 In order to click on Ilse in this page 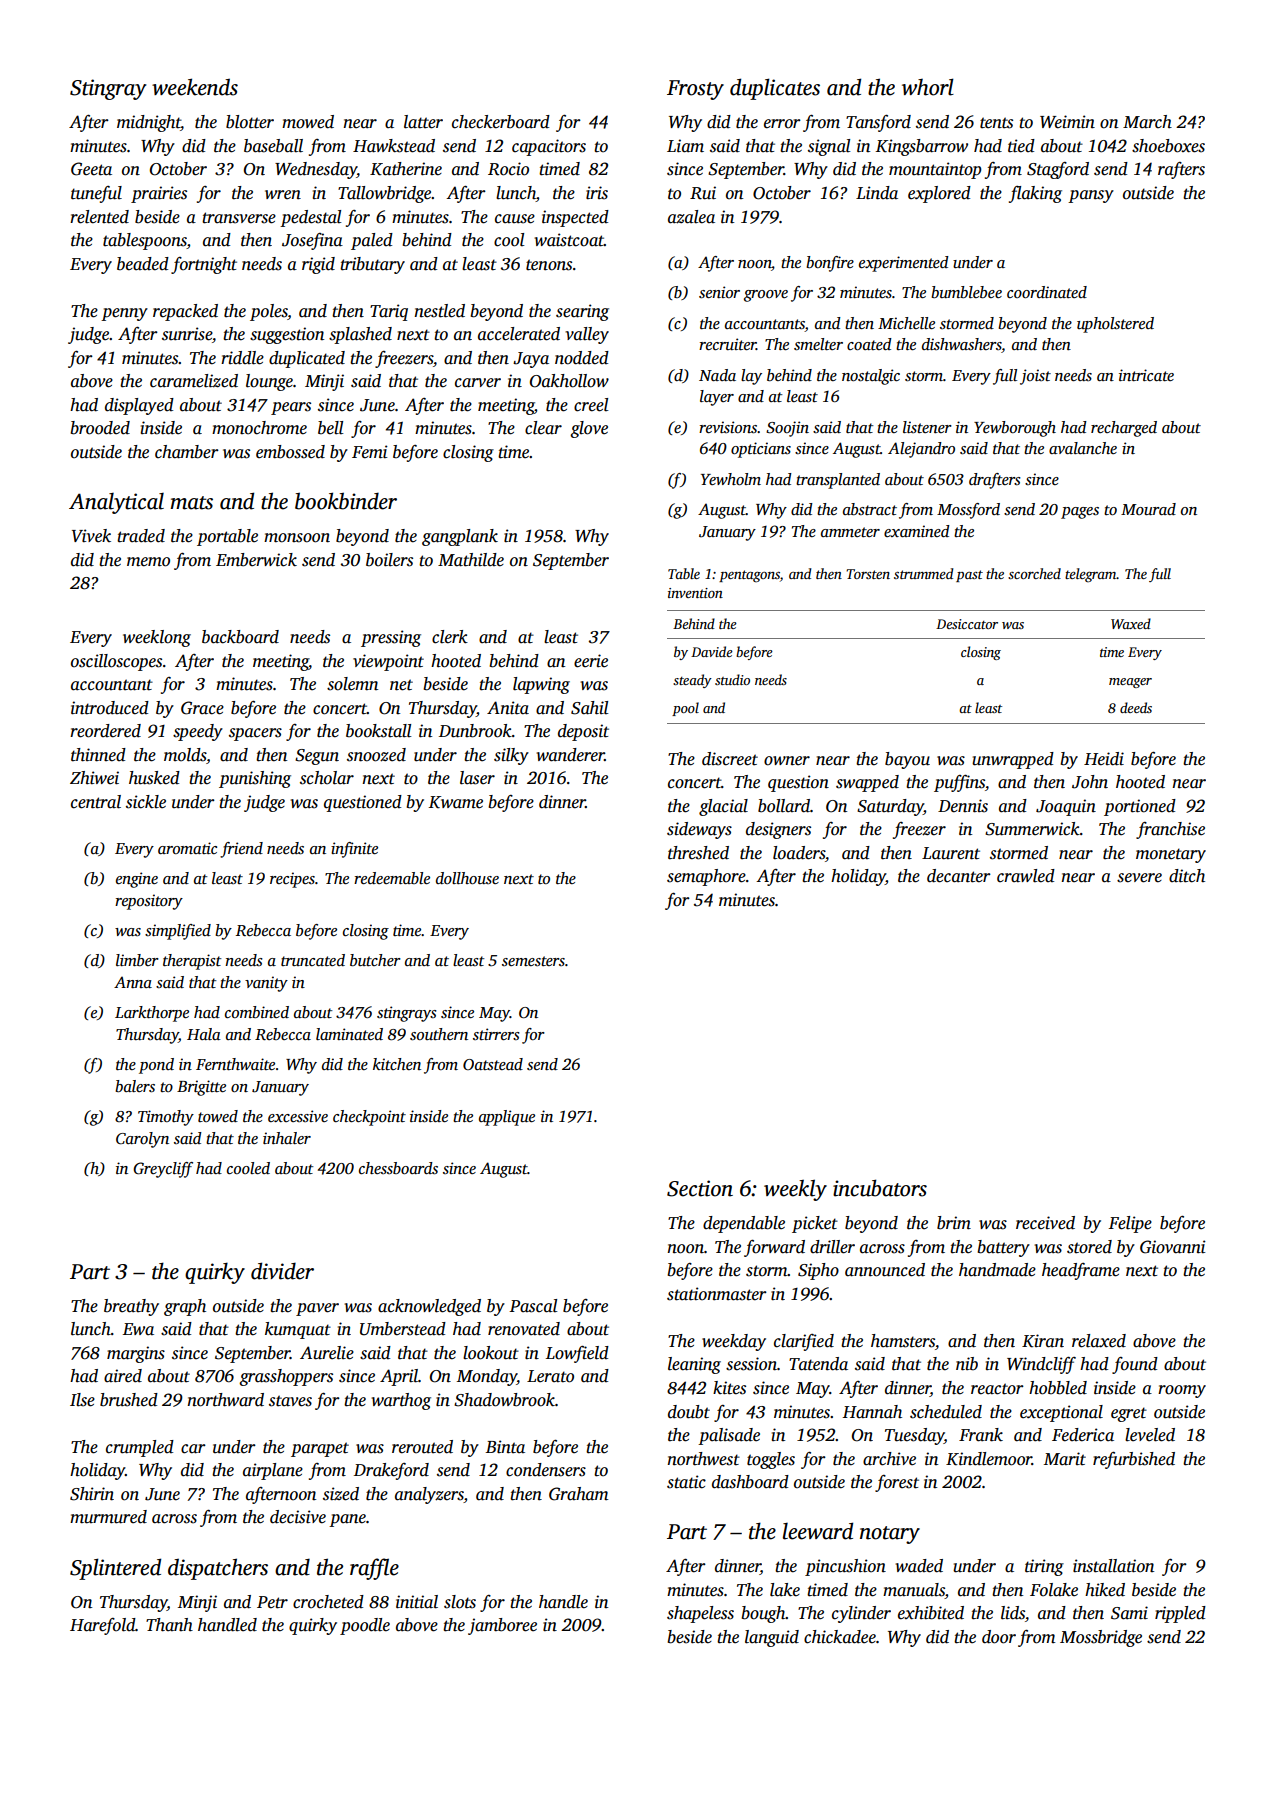, I will do `click(82, 1400)`.
